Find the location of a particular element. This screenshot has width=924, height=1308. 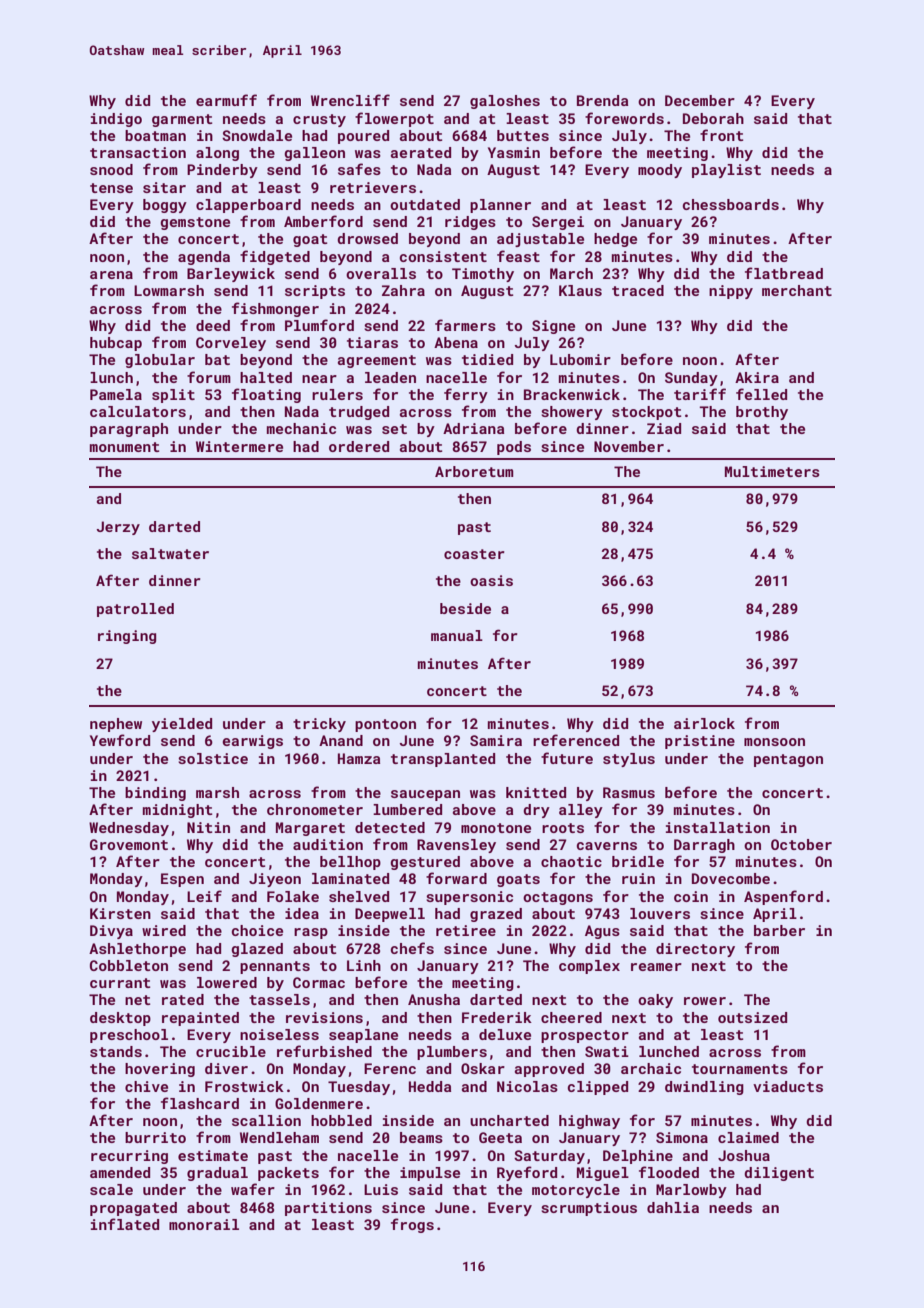

bridle is located at coordinates (638, 861).
